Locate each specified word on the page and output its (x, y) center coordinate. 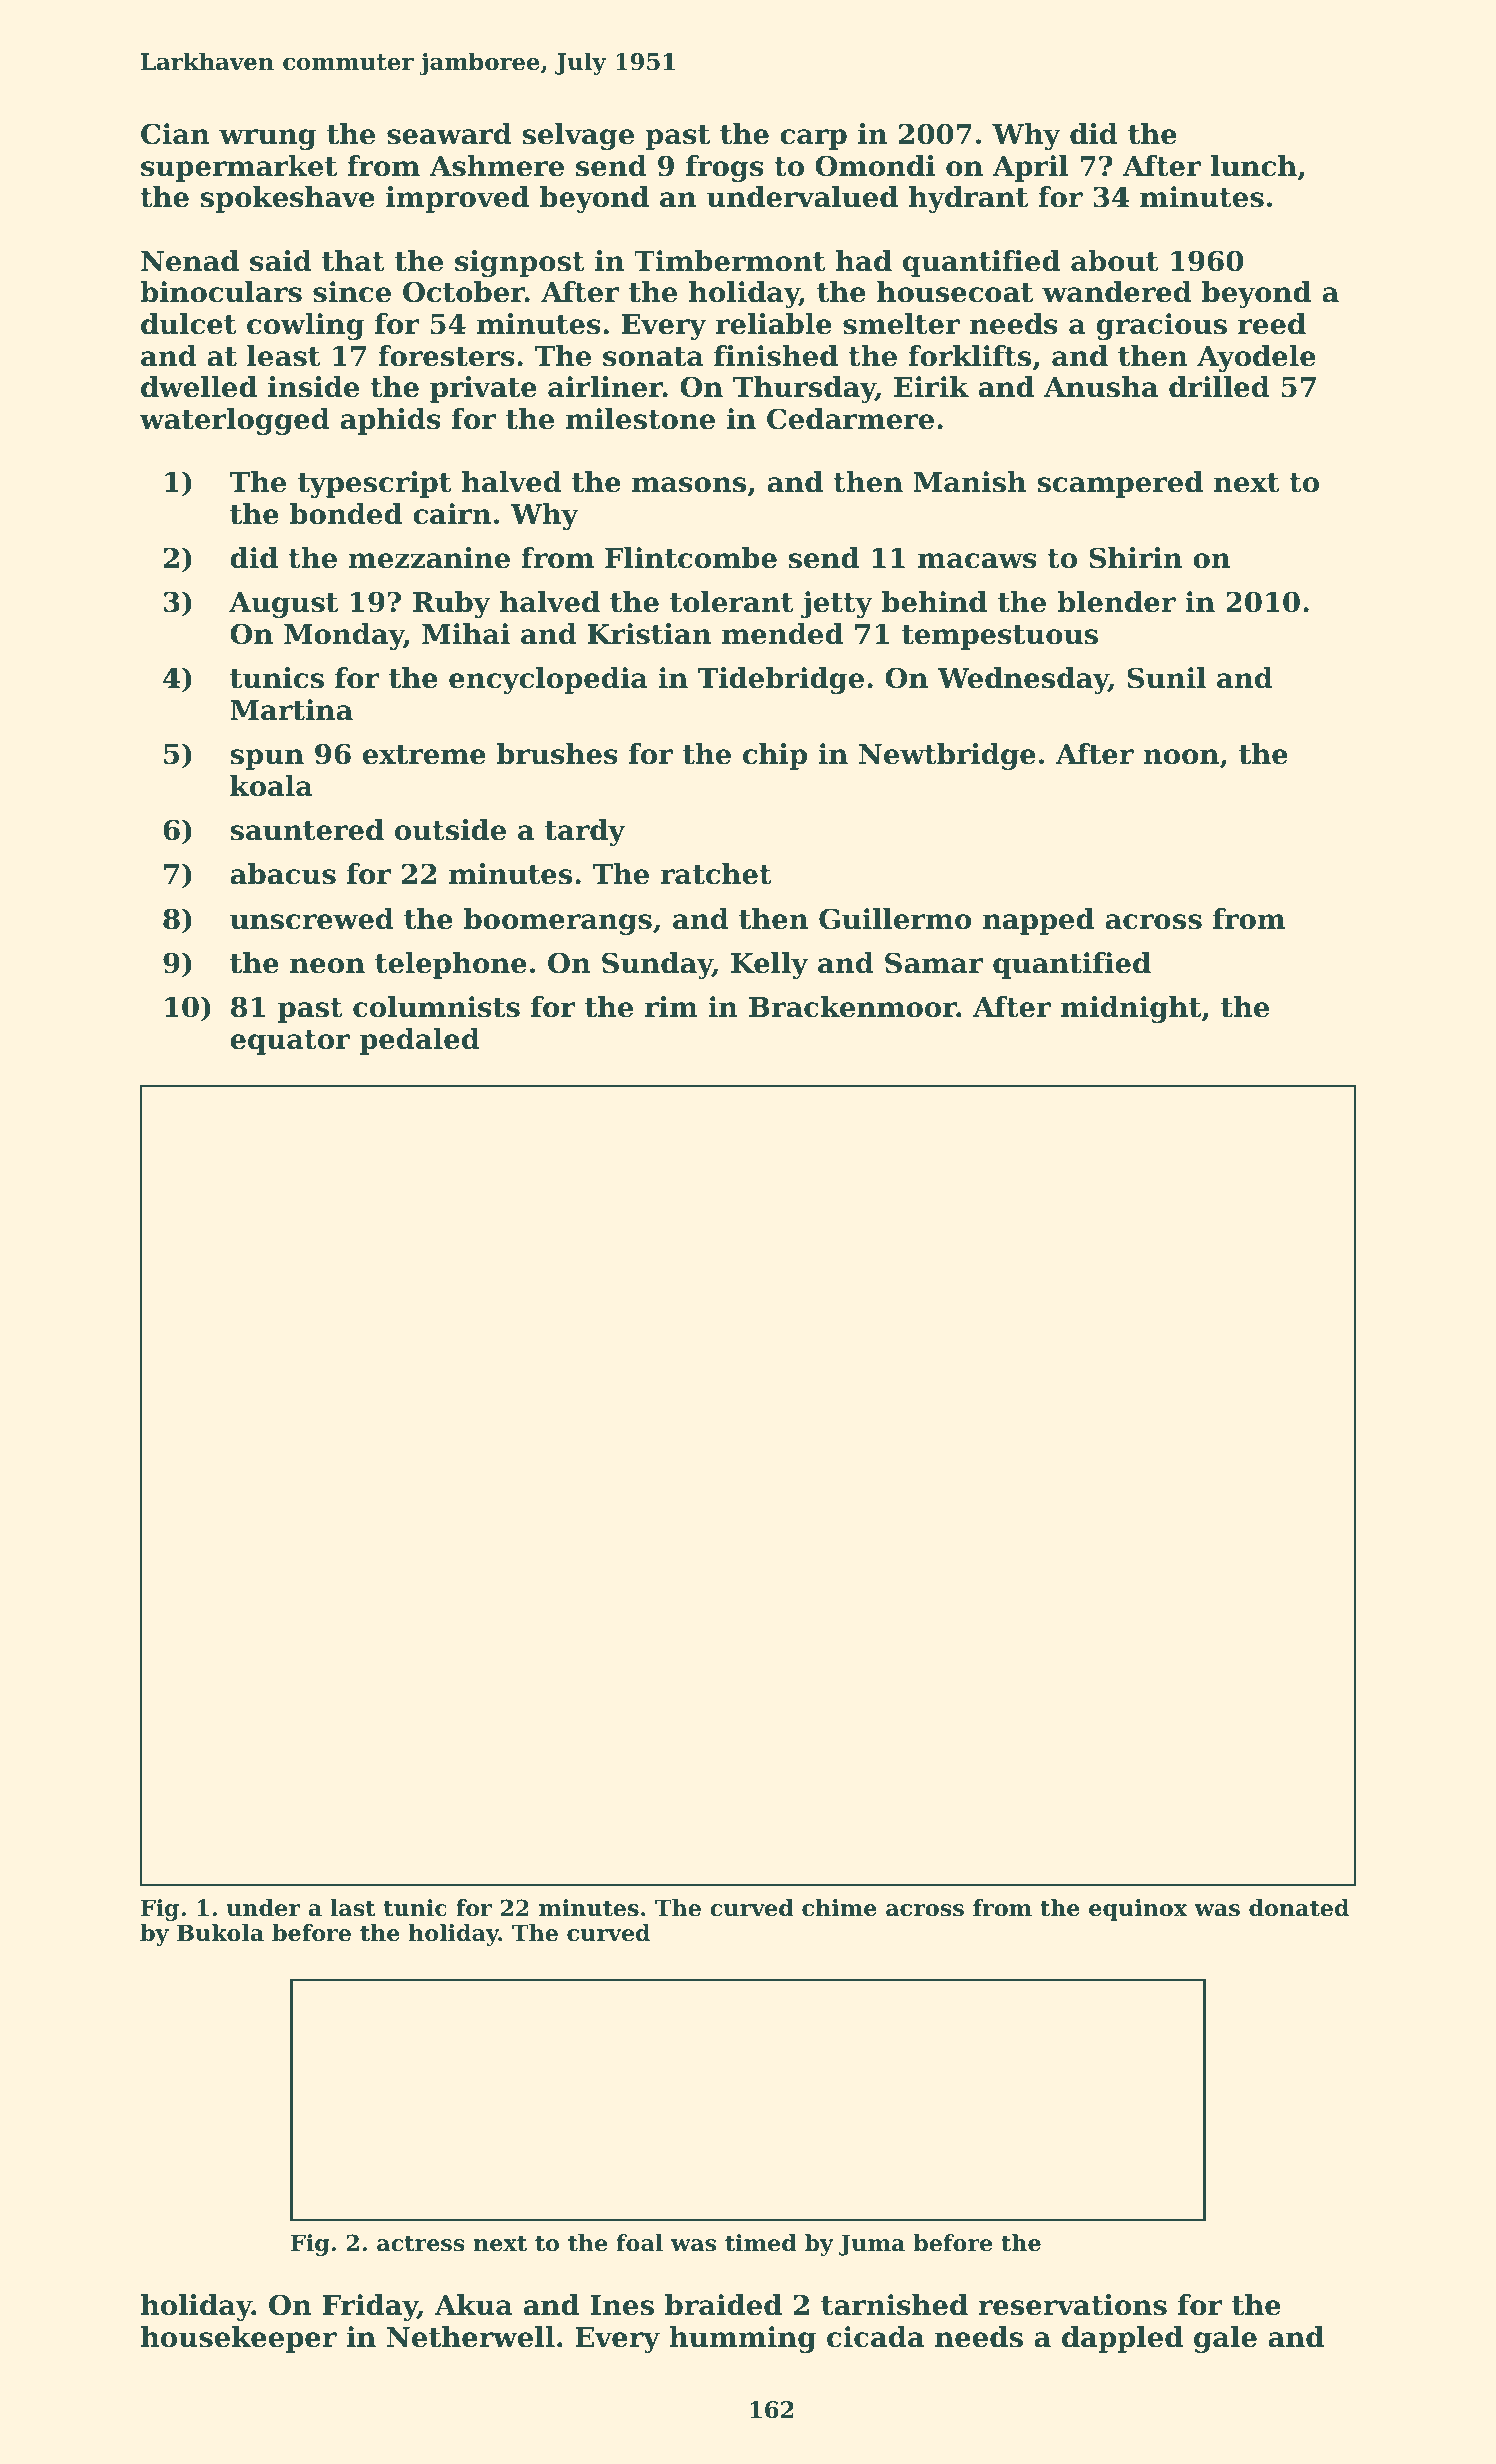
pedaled (420, 1041)
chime (839, 1908)
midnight (1131, 1009)
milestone (640, 419)
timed (761, 2243)
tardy (585, 832)
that (353, 261)
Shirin (1135, 558)
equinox (1138, 1910)
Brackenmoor (853, 1007)
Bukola (220, 1933)
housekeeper (239, 2339)
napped (1038, 921)
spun (267, 759)
